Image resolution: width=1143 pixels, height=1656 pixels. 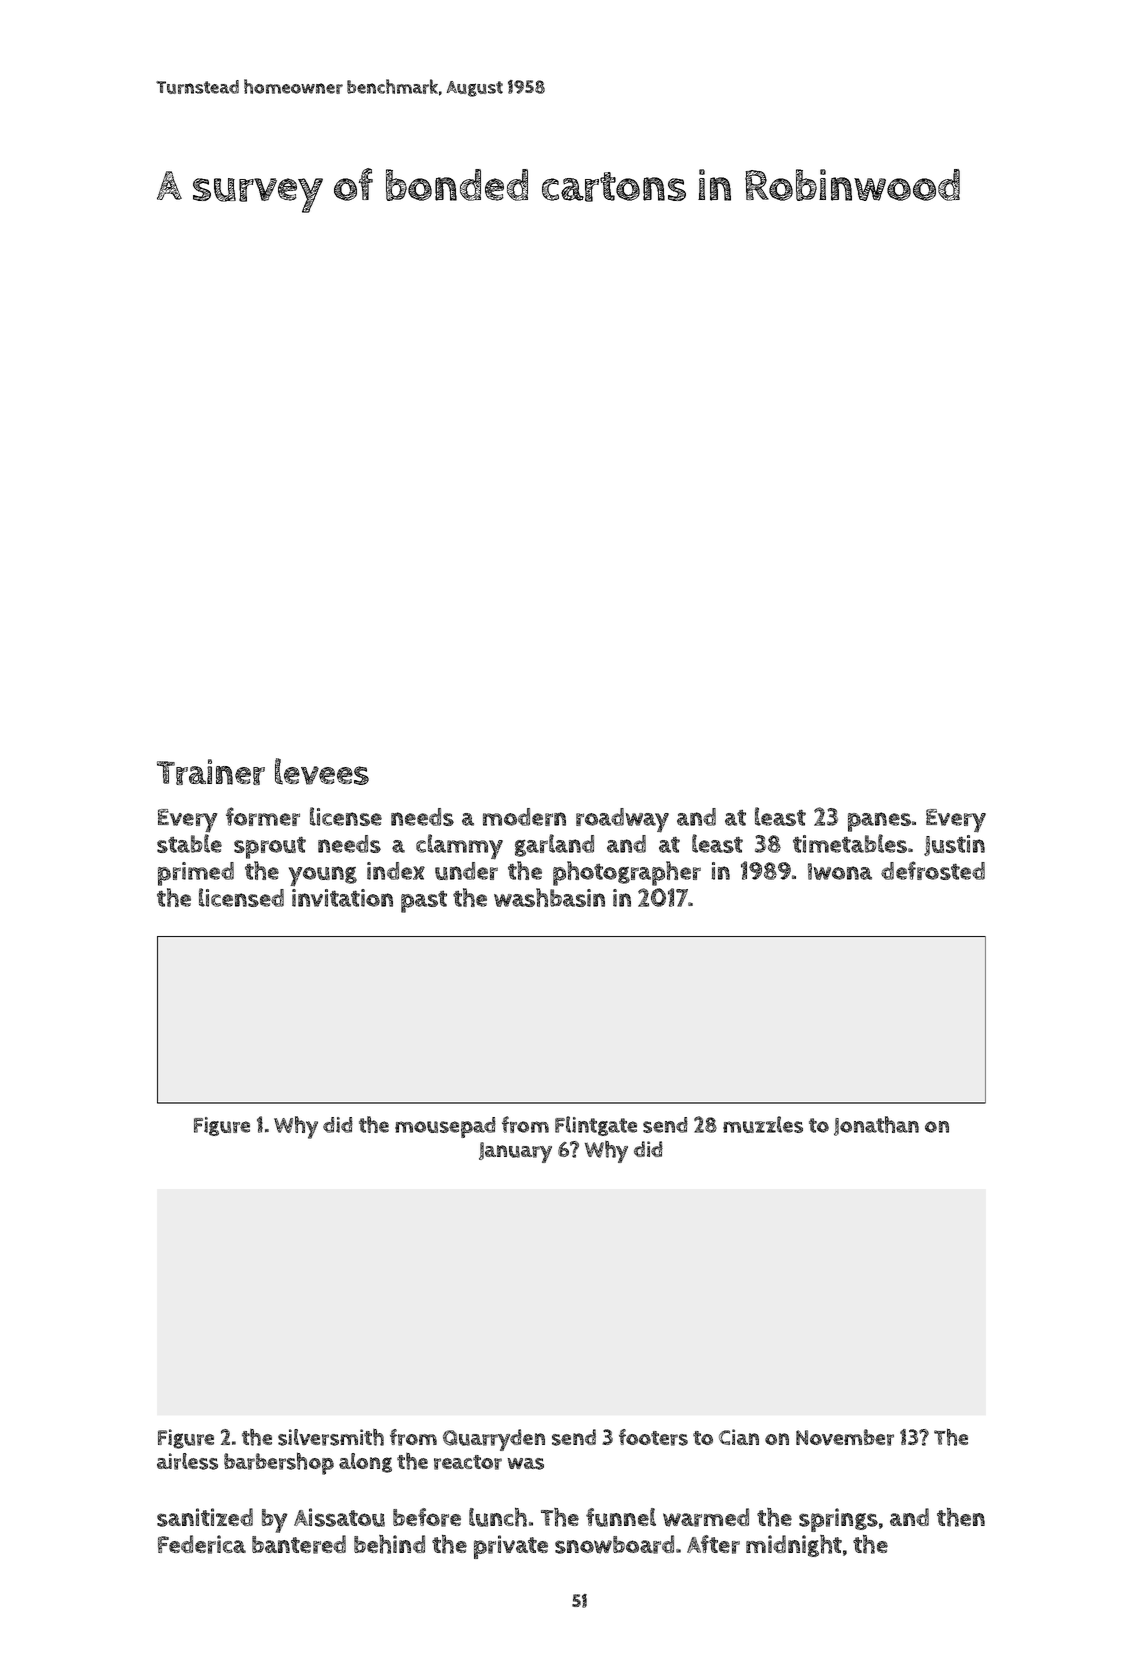 I want to click on Jonathan, so click(x=876, y=1126).
